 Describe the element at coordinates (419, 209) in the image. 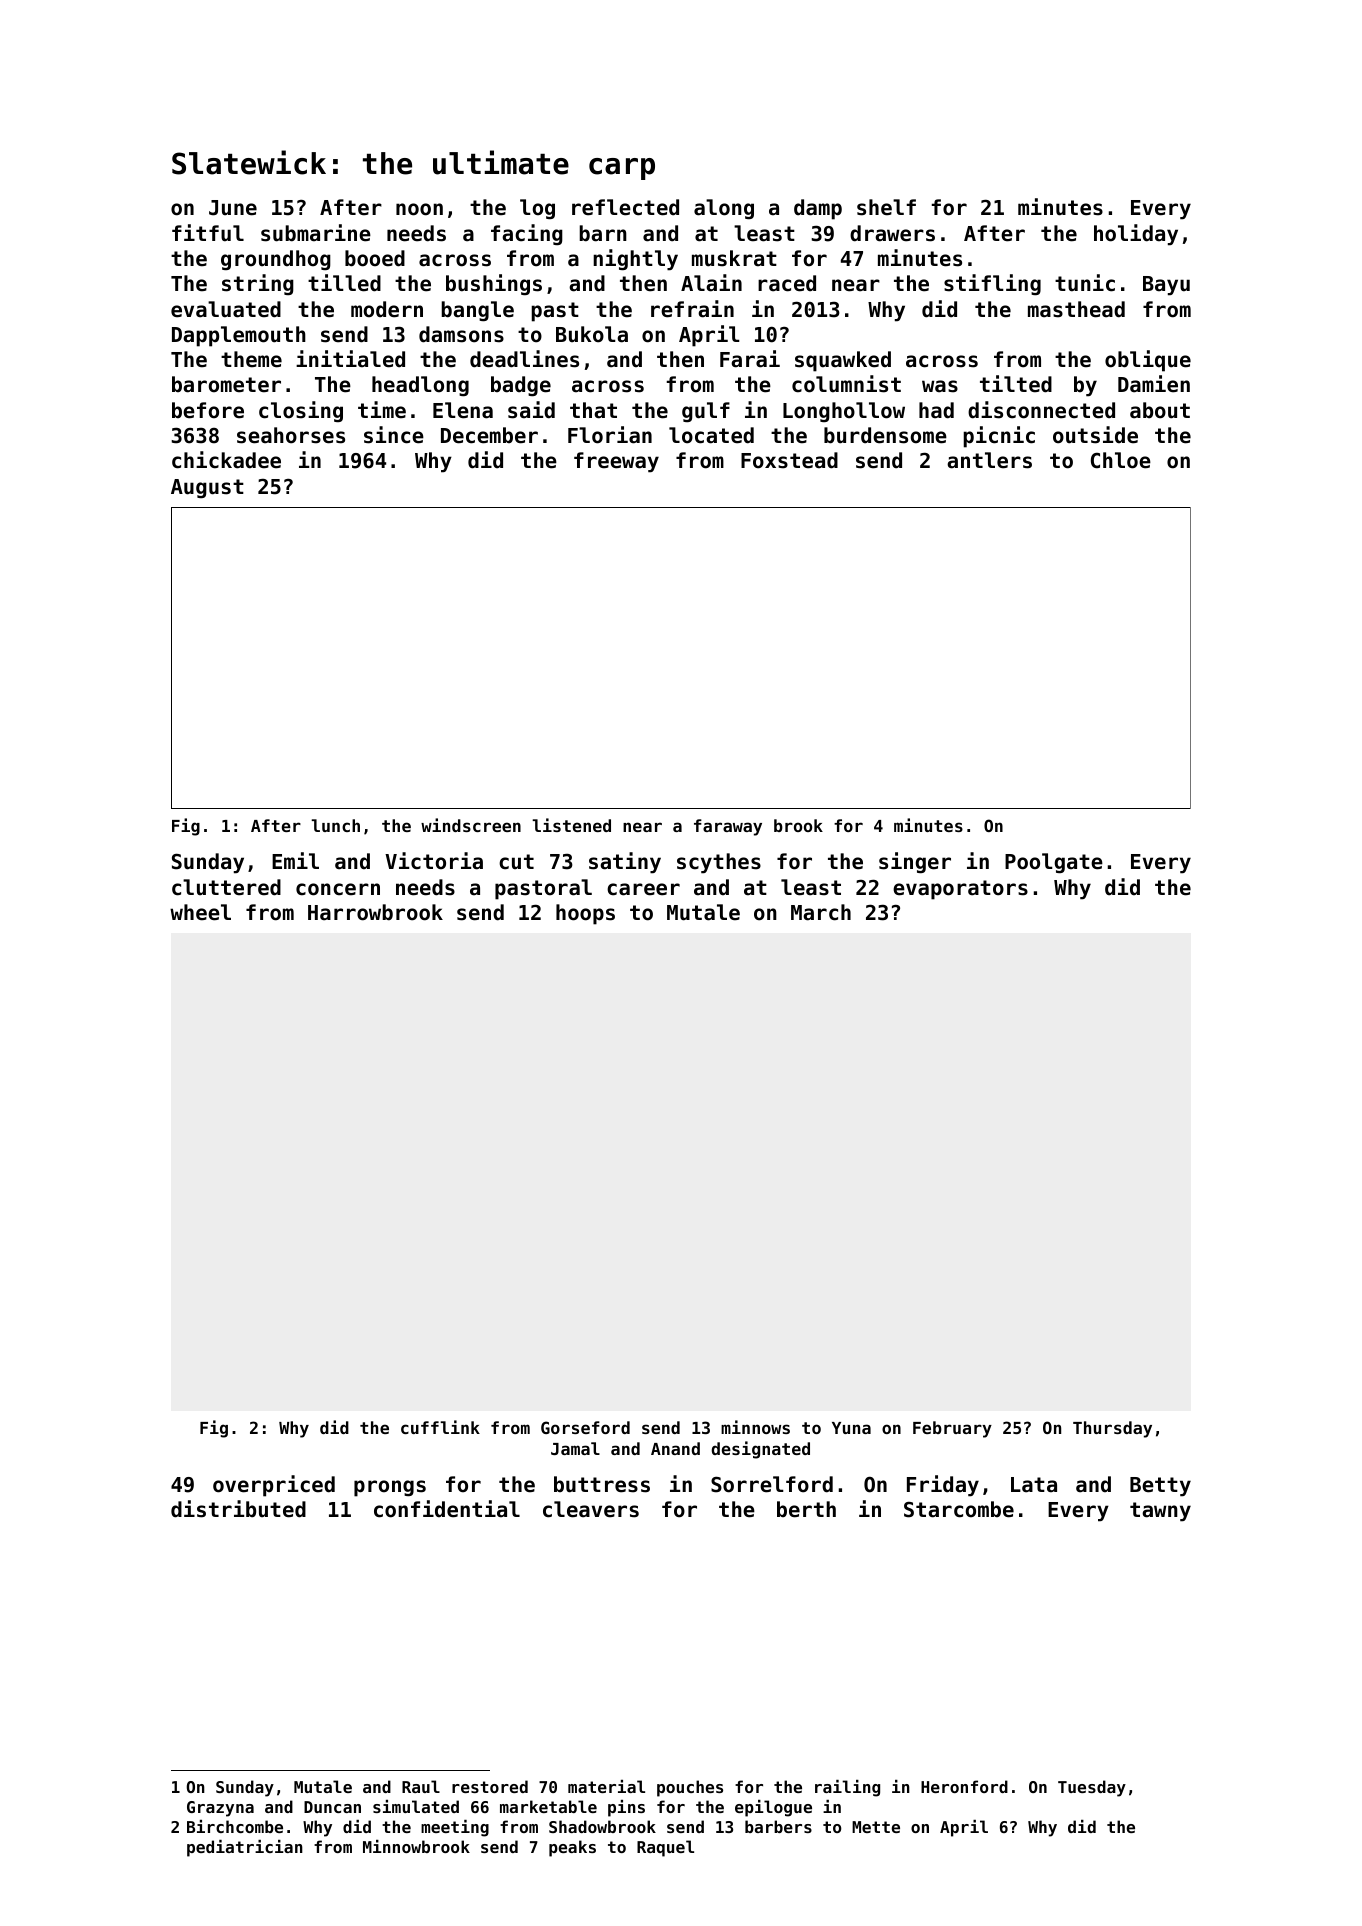

I see `noon` at that location.
